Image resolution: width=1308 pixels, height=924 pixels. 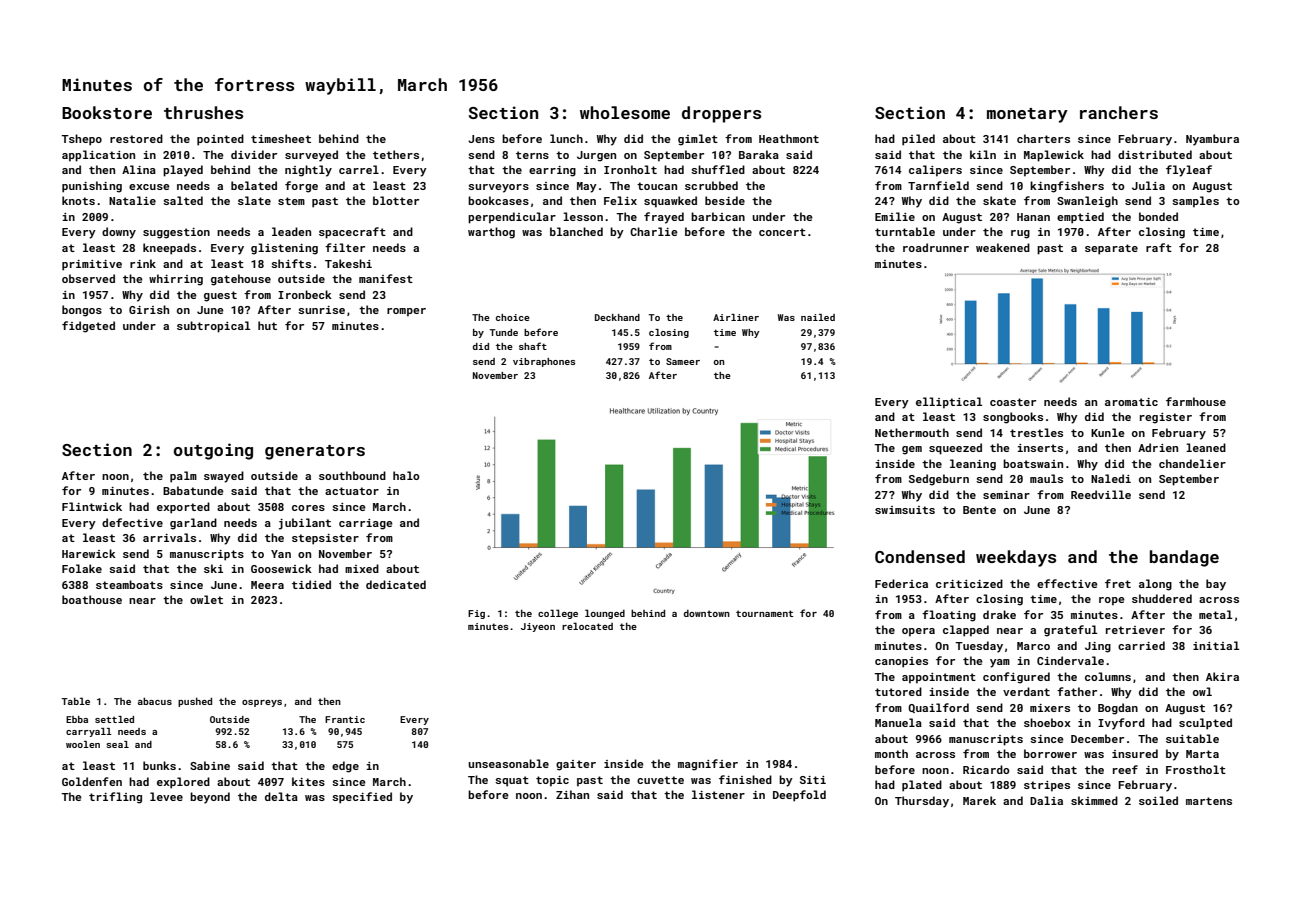 I want to click on unseasonable, so click(x=508, y=763).
